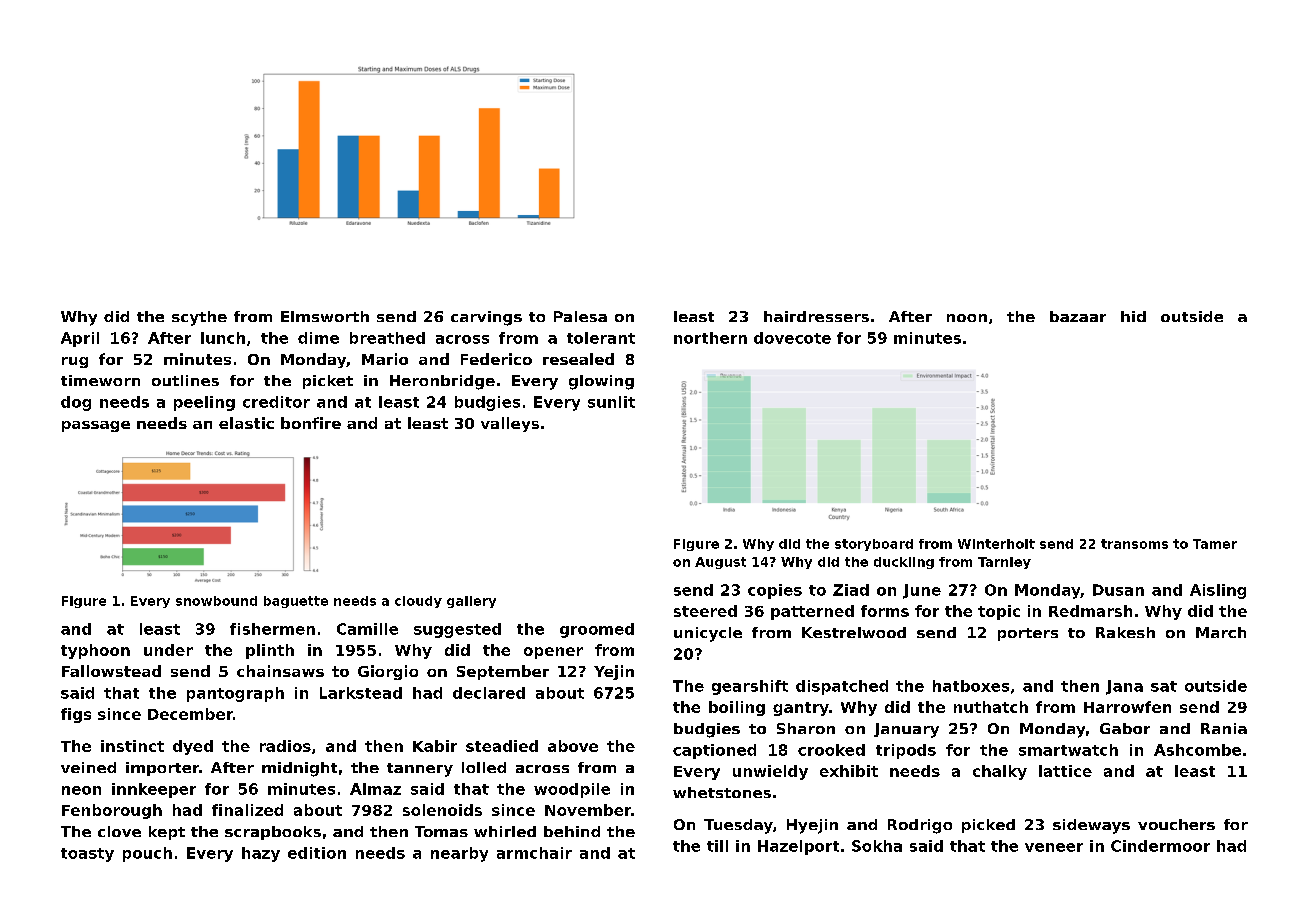  Describe the element at coordinates (87, 855) in the image. I see `toasty` at that location.
